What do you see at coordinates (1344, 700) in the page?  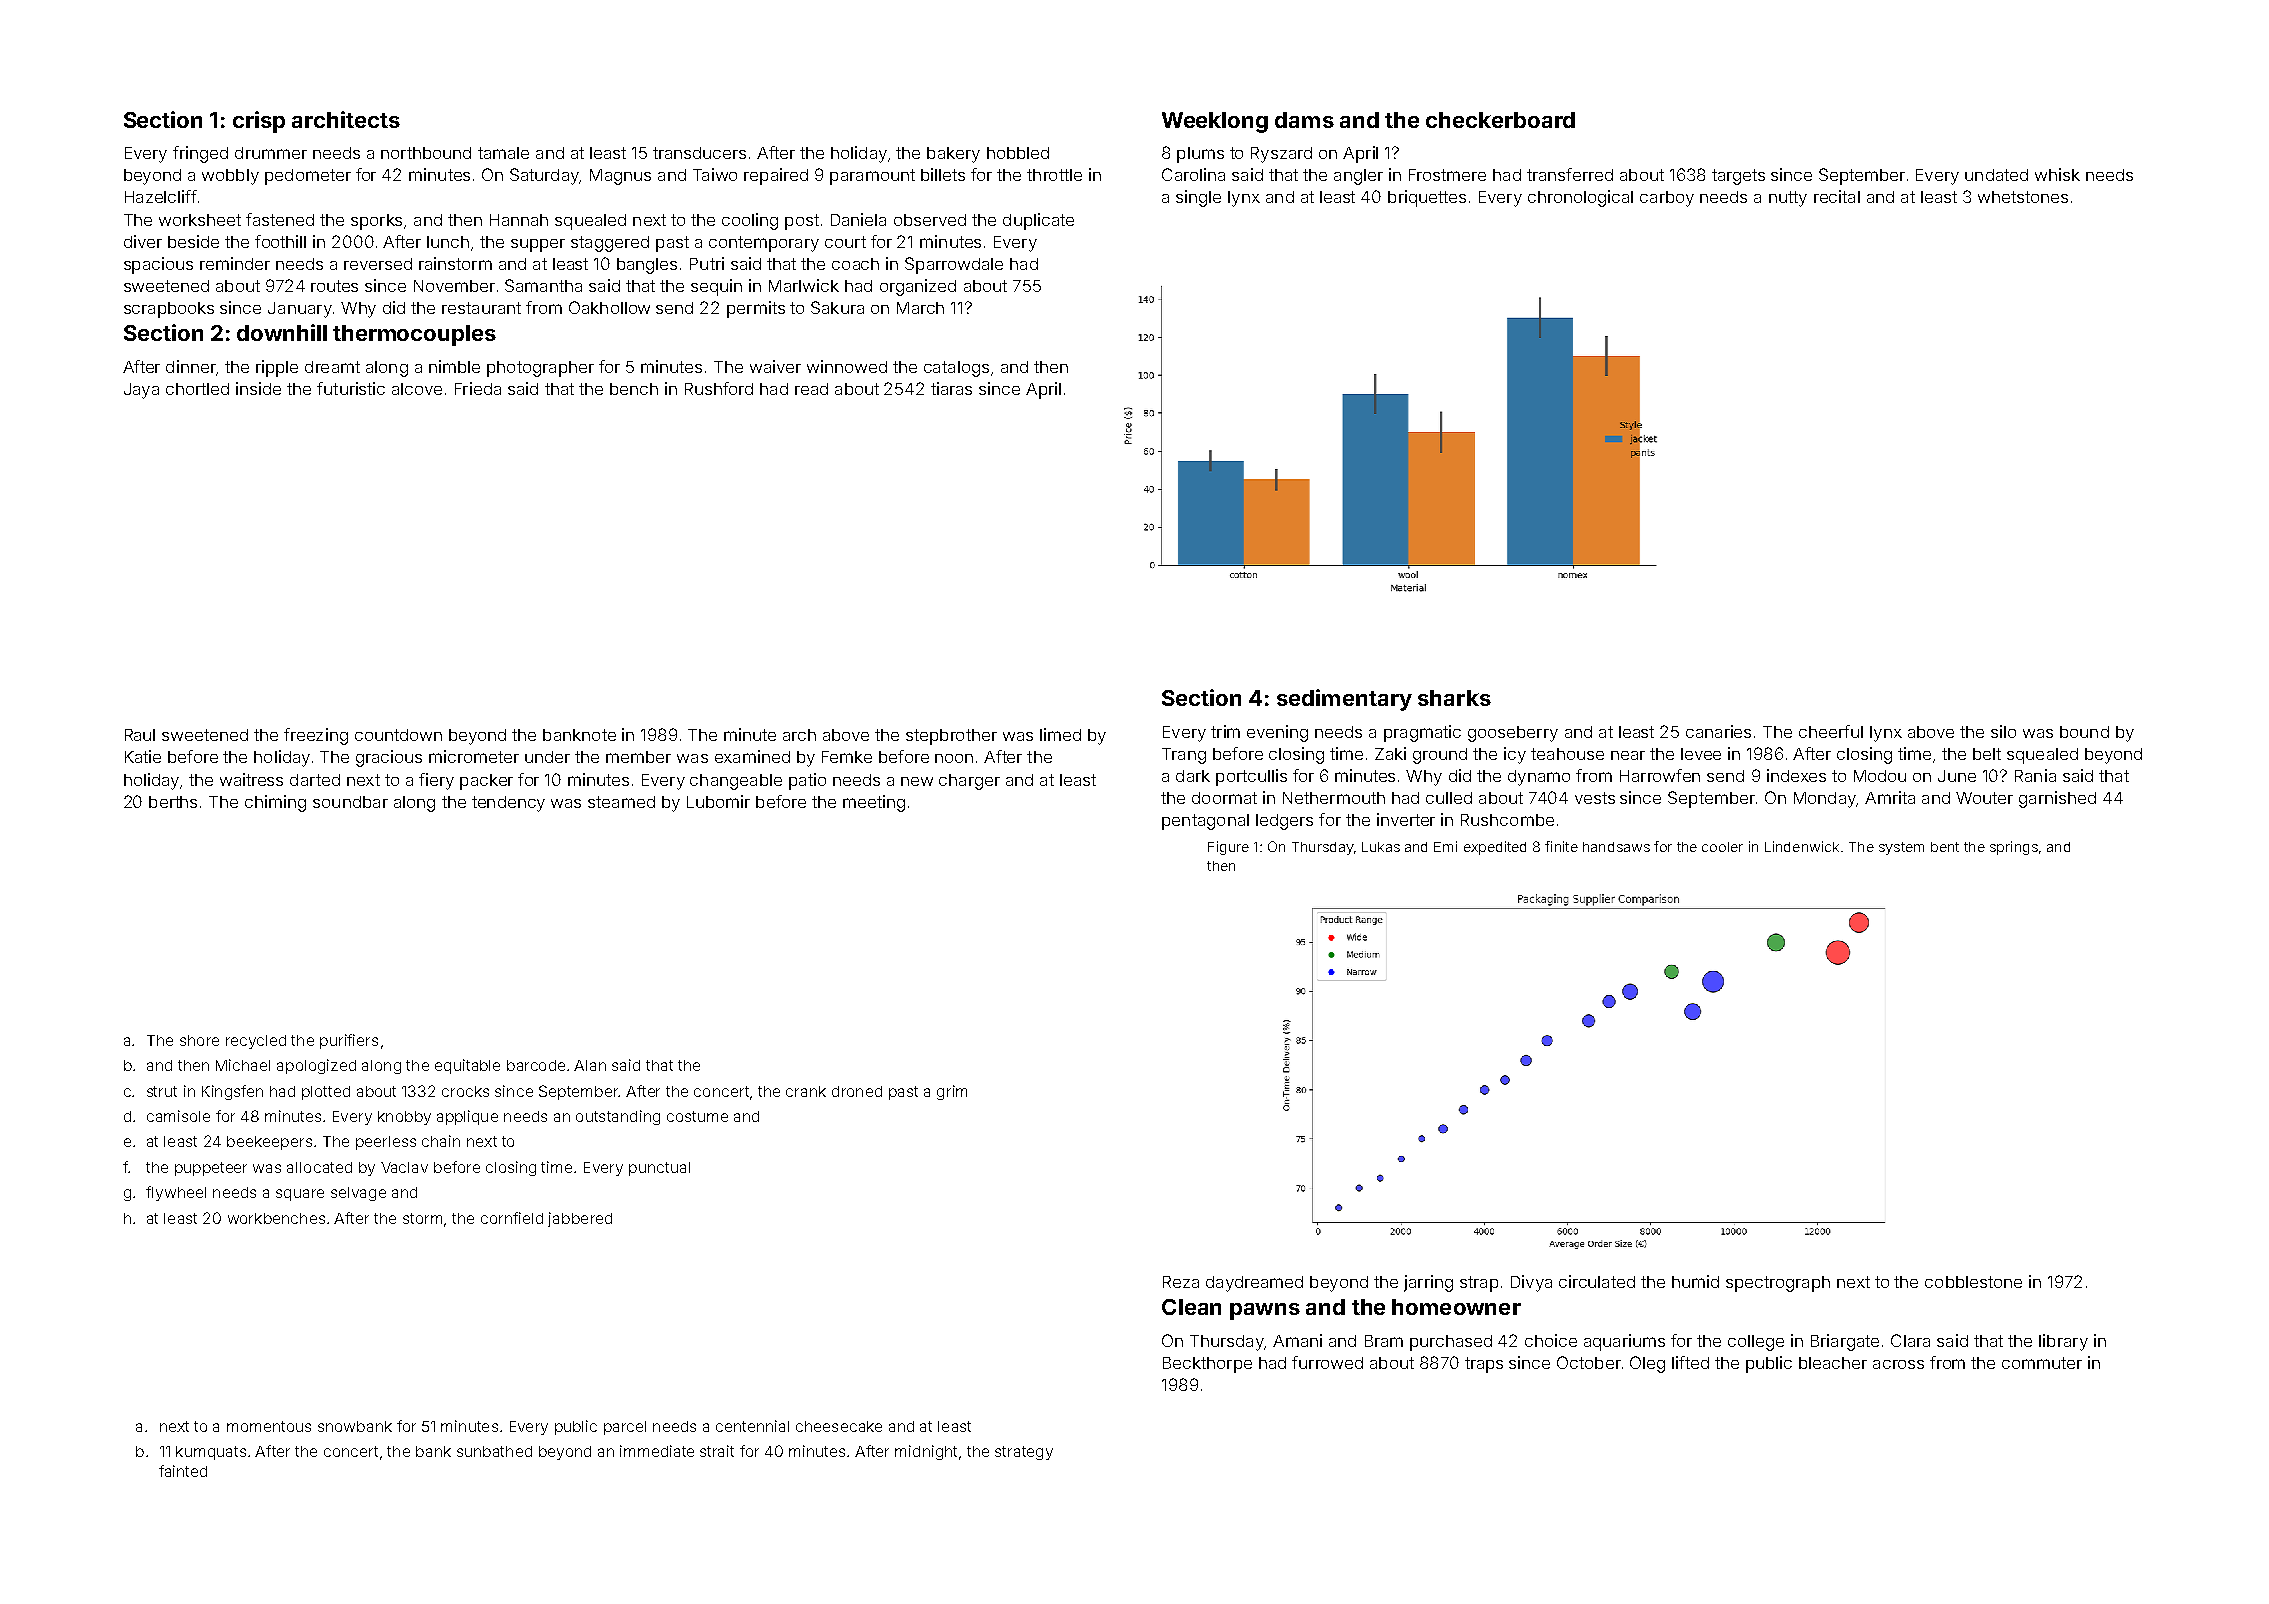 I see `sedimentary` at bounding box center [1344, 700].
